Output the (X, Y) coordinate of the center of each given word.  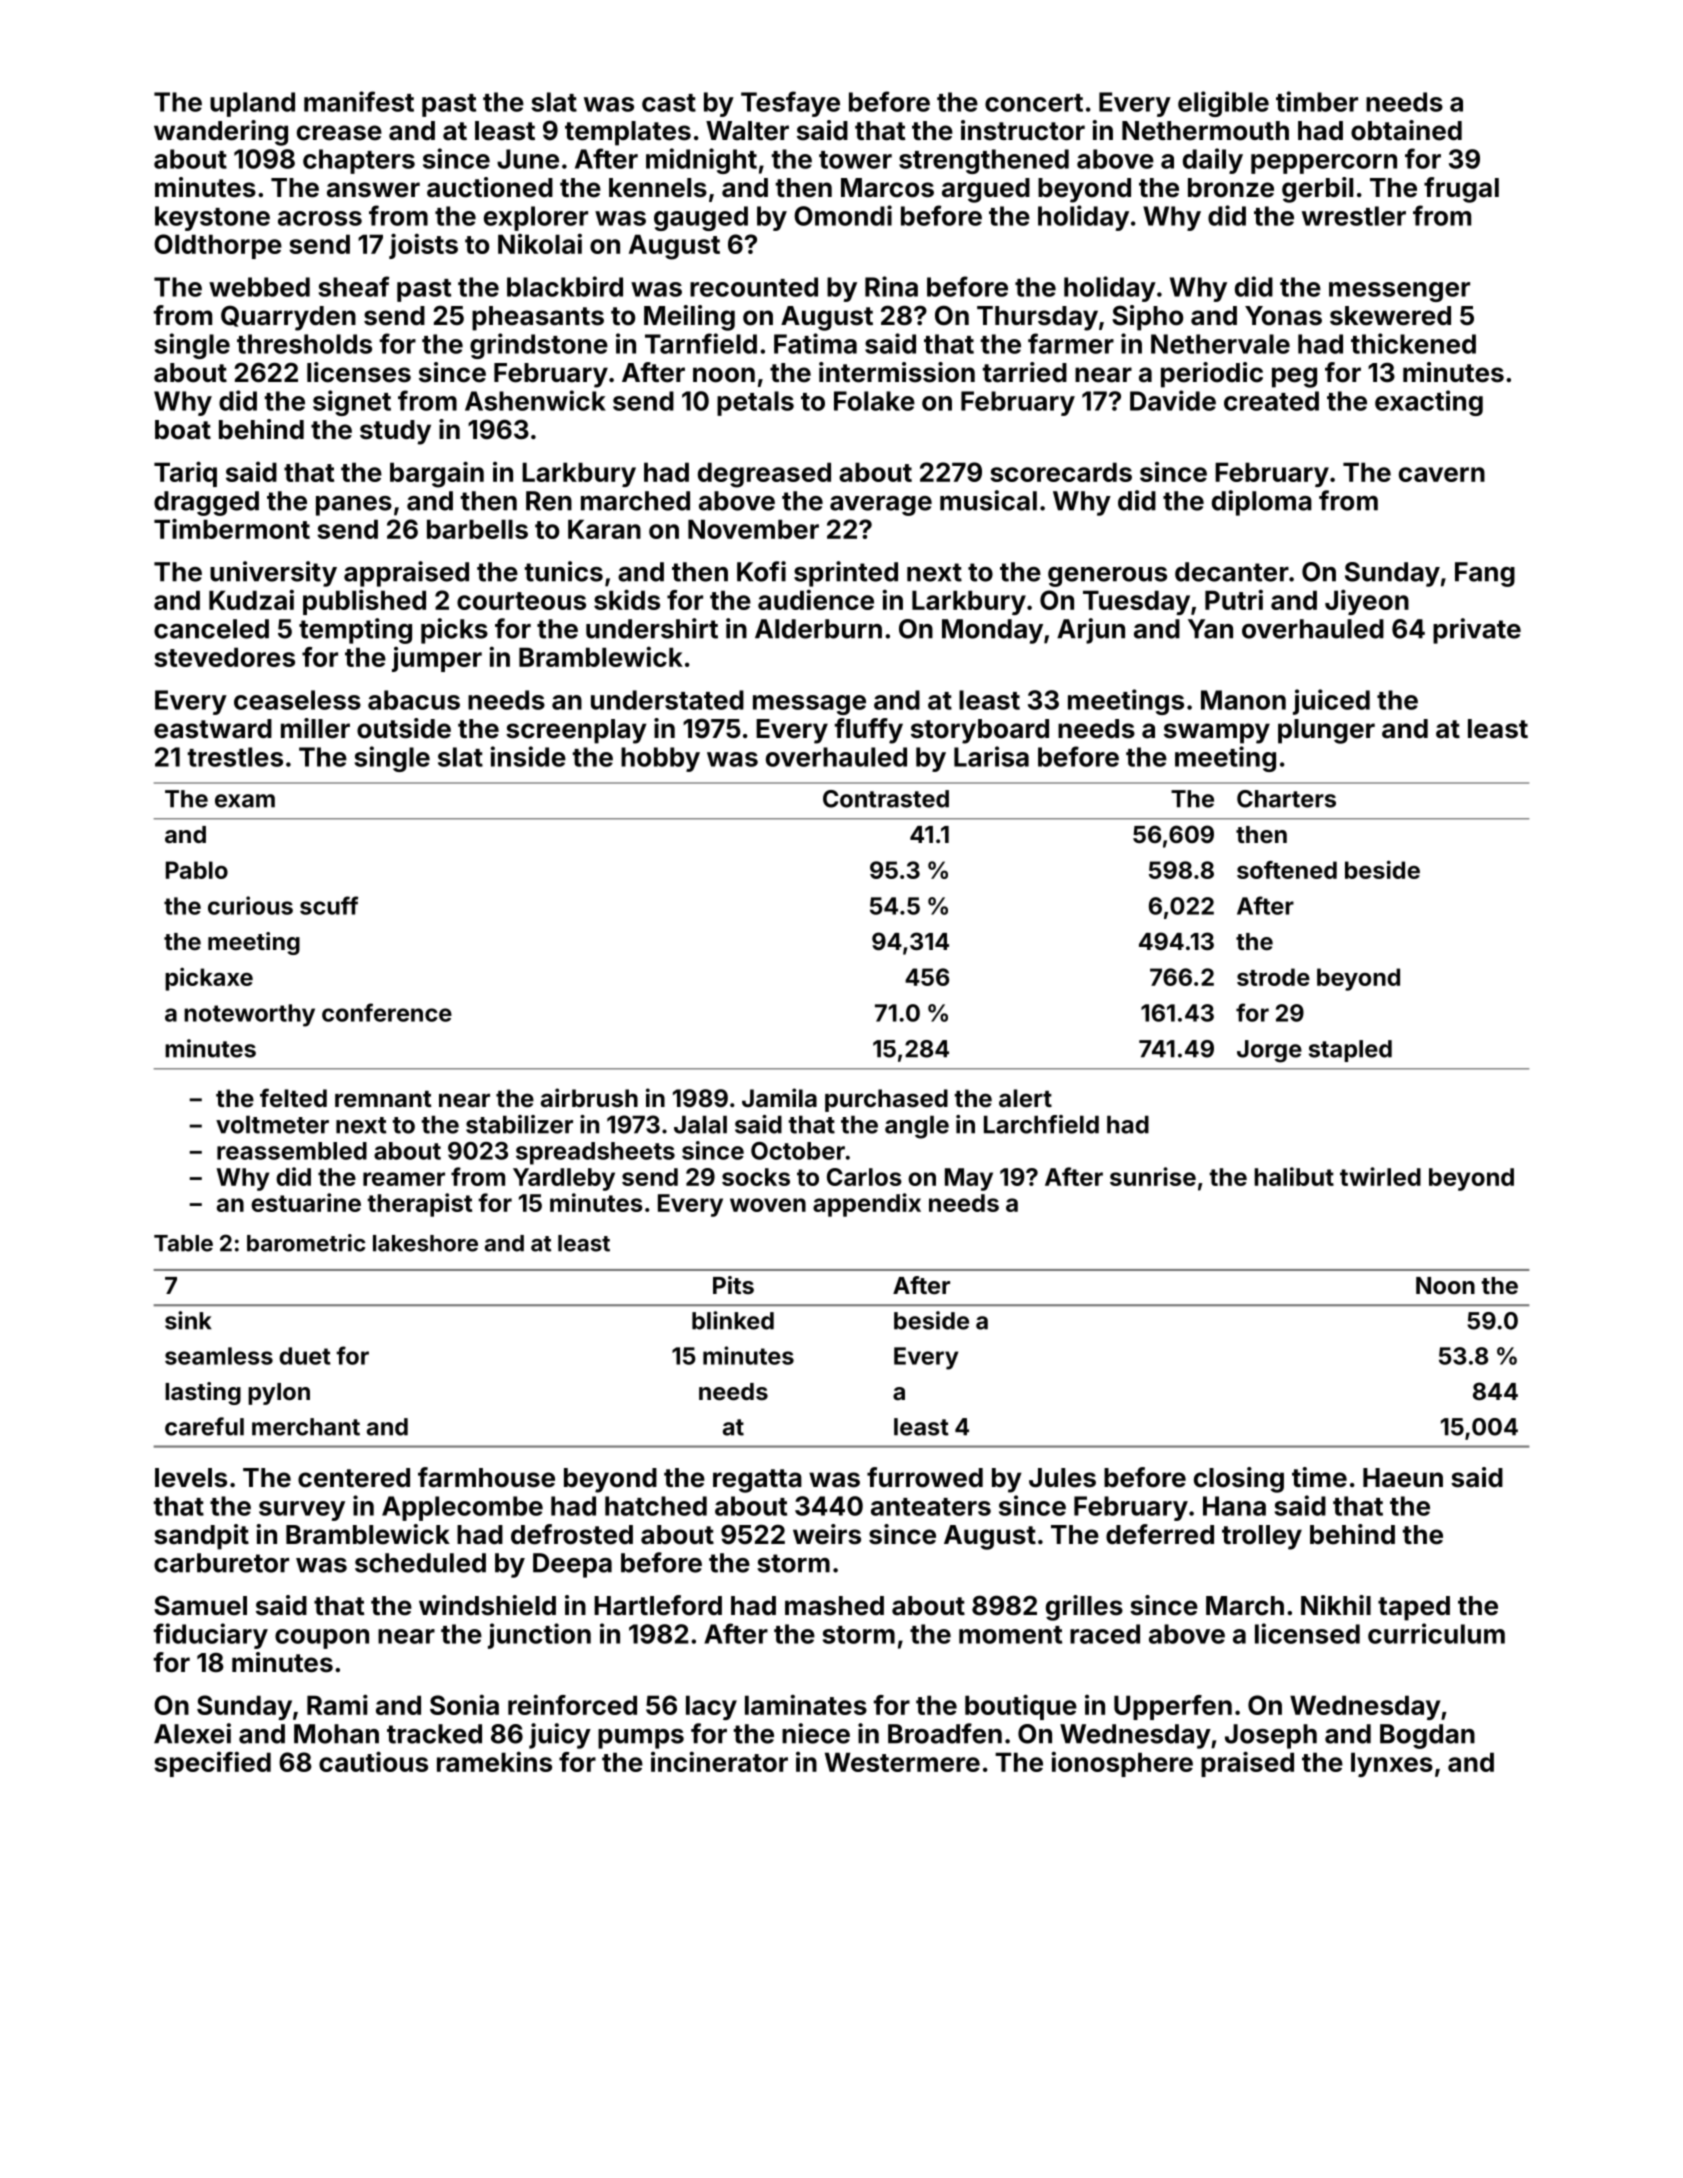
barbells (477, 529)
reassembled (292, 1151)
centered (354, 1478)
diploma (1262, 503)
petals (755, 403)
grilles (1084, 1608)
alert (1025, 1098)
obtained (1406, 130)
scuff (329, 905)
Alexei (192, 1733)
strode (1273, 977)
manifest (359, 101)
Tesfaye (790, 104)
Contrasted (886, 799)
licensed (1307, 1633)
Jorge (1269, 1051)
